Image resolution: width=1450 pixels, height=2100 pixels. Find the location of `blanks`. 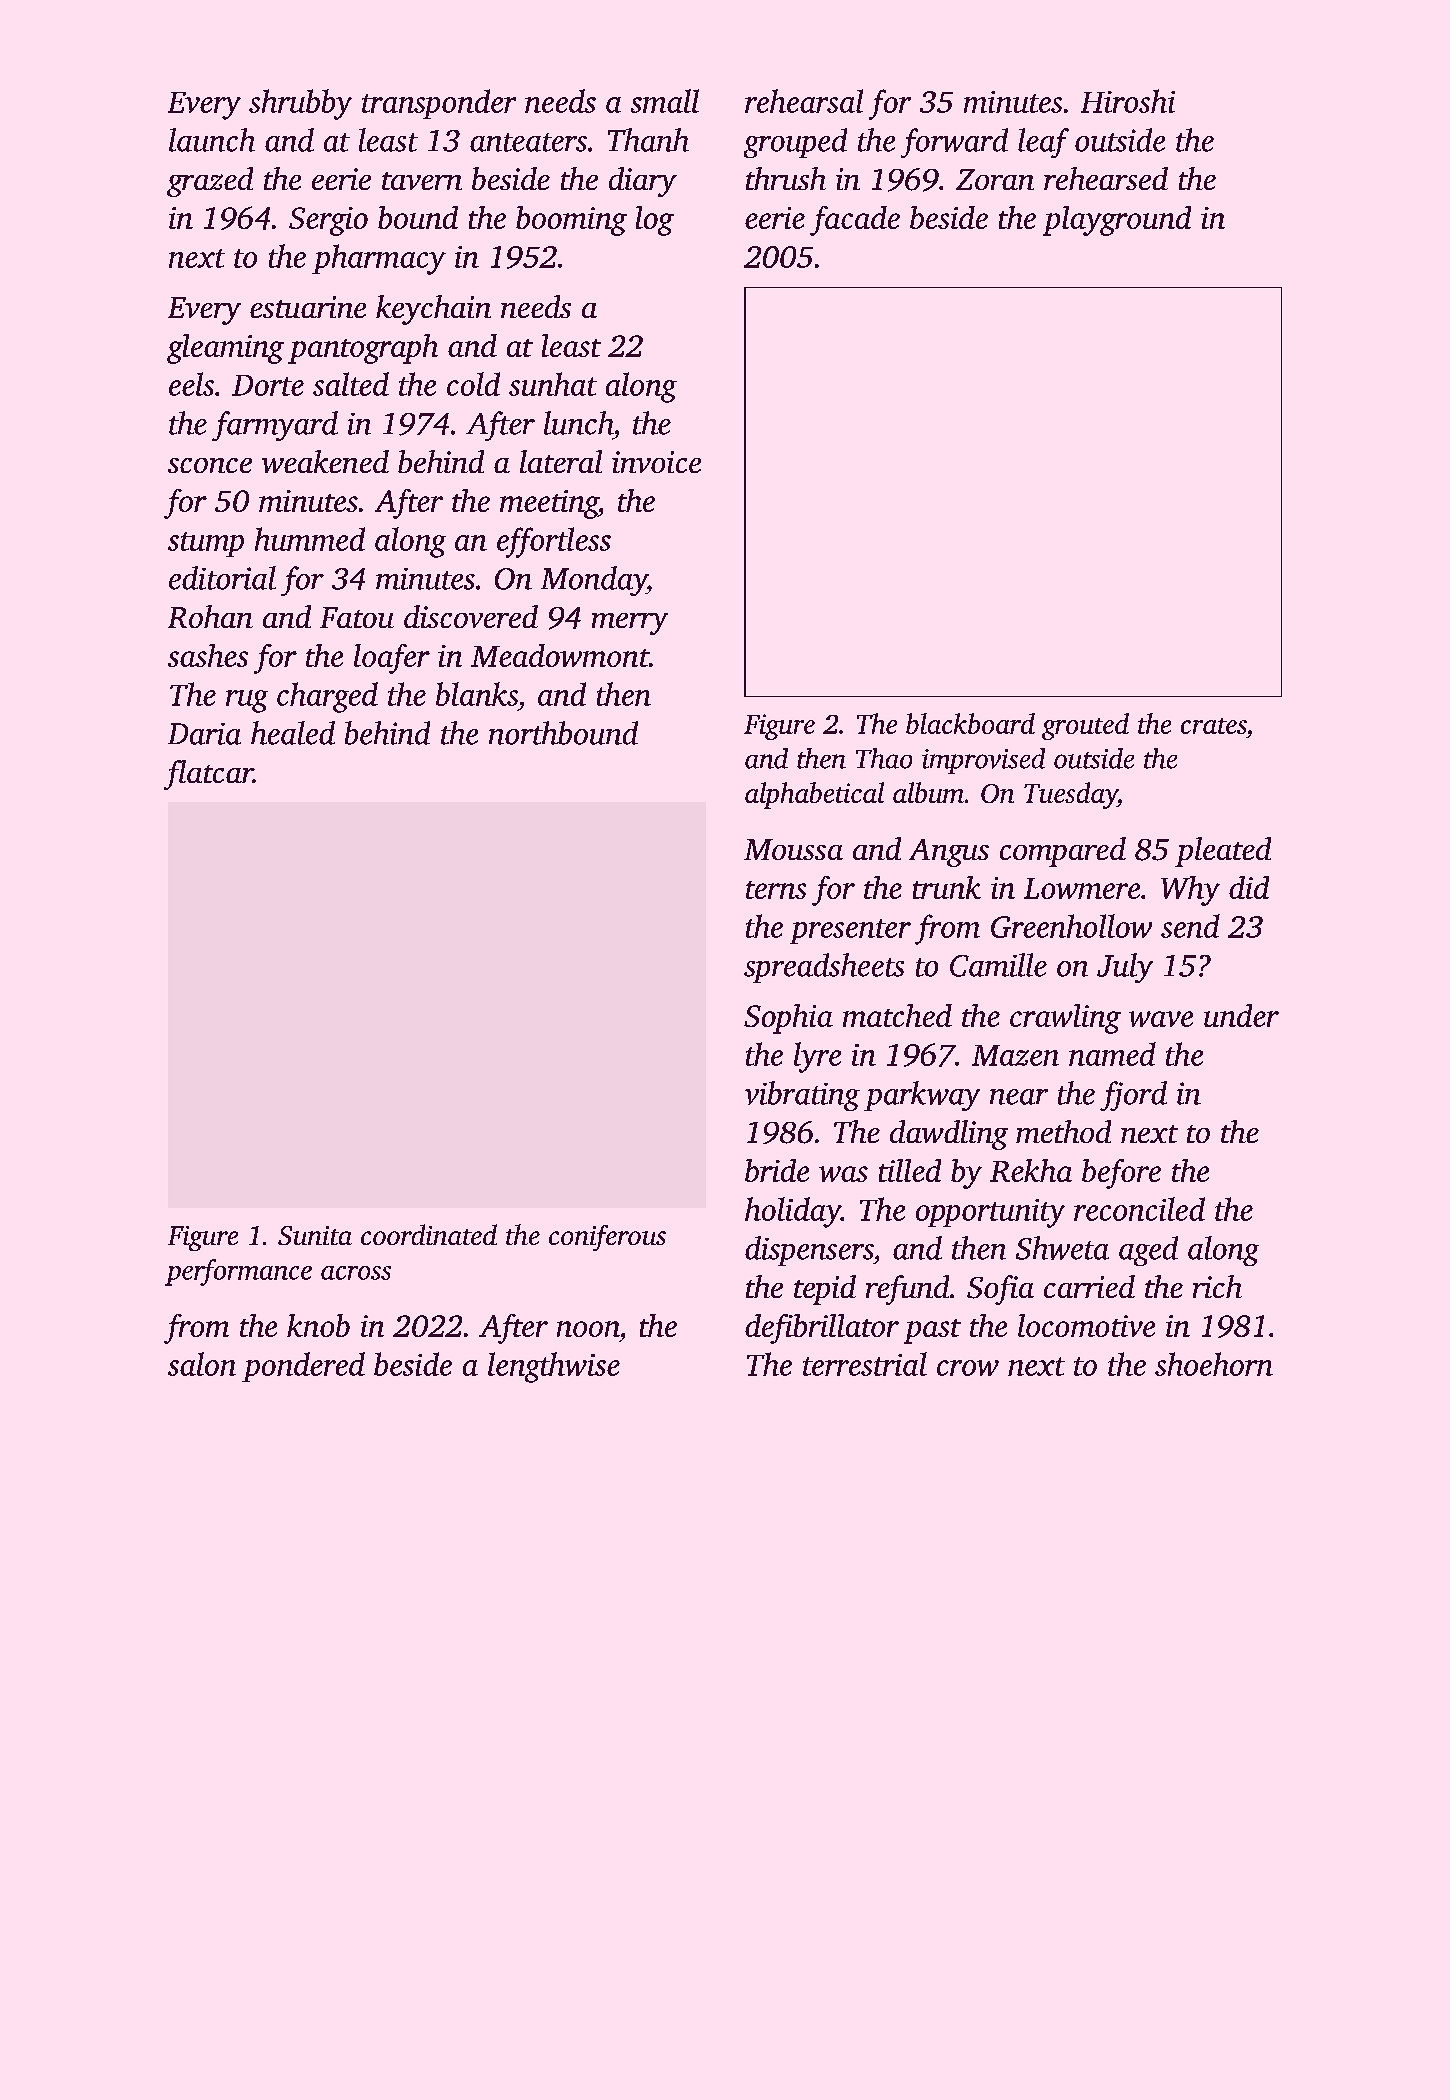

blanks is located at coordinates (477, 694).
